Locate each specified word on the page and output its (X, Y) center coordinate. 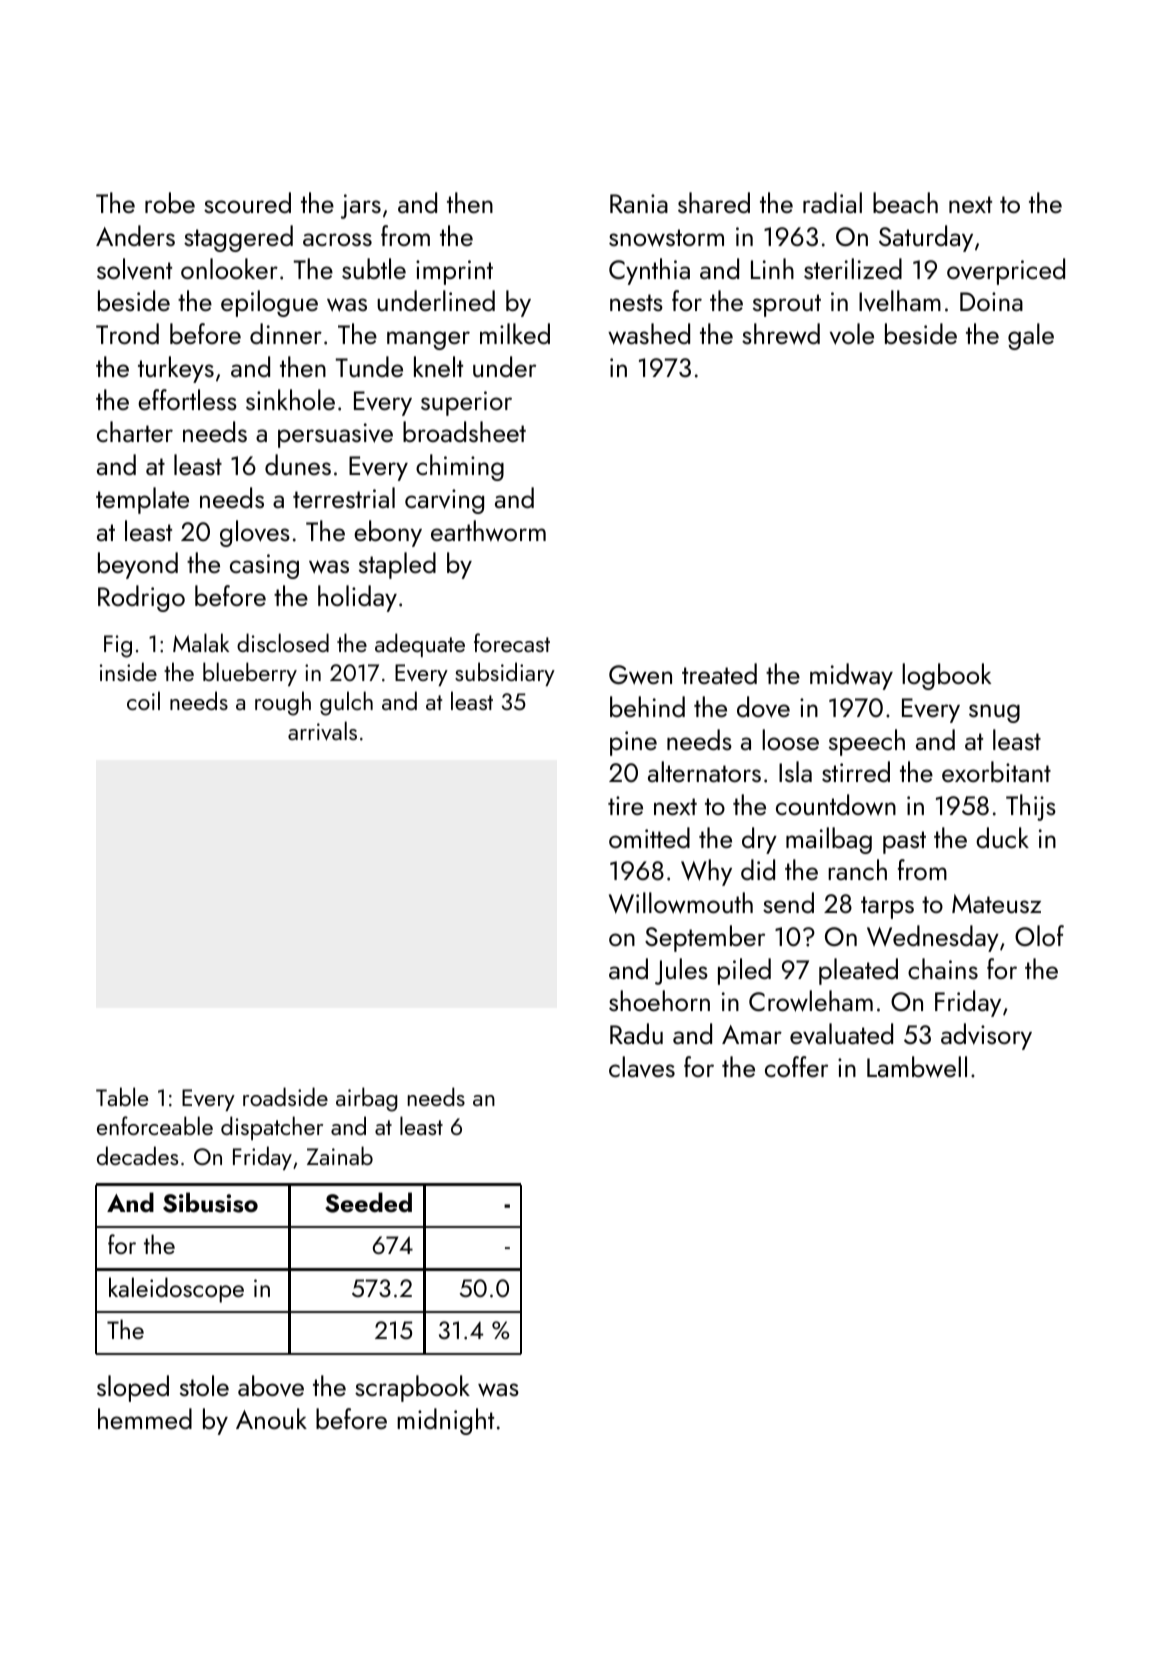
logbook (946, 676)
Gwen (640, 675)
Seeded (368, 1202)
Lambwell (917, 1067)
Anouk (271, 1418)
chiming (460, 467)
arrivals (322, 731)
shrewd (781, 334)
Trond (127, 333)
